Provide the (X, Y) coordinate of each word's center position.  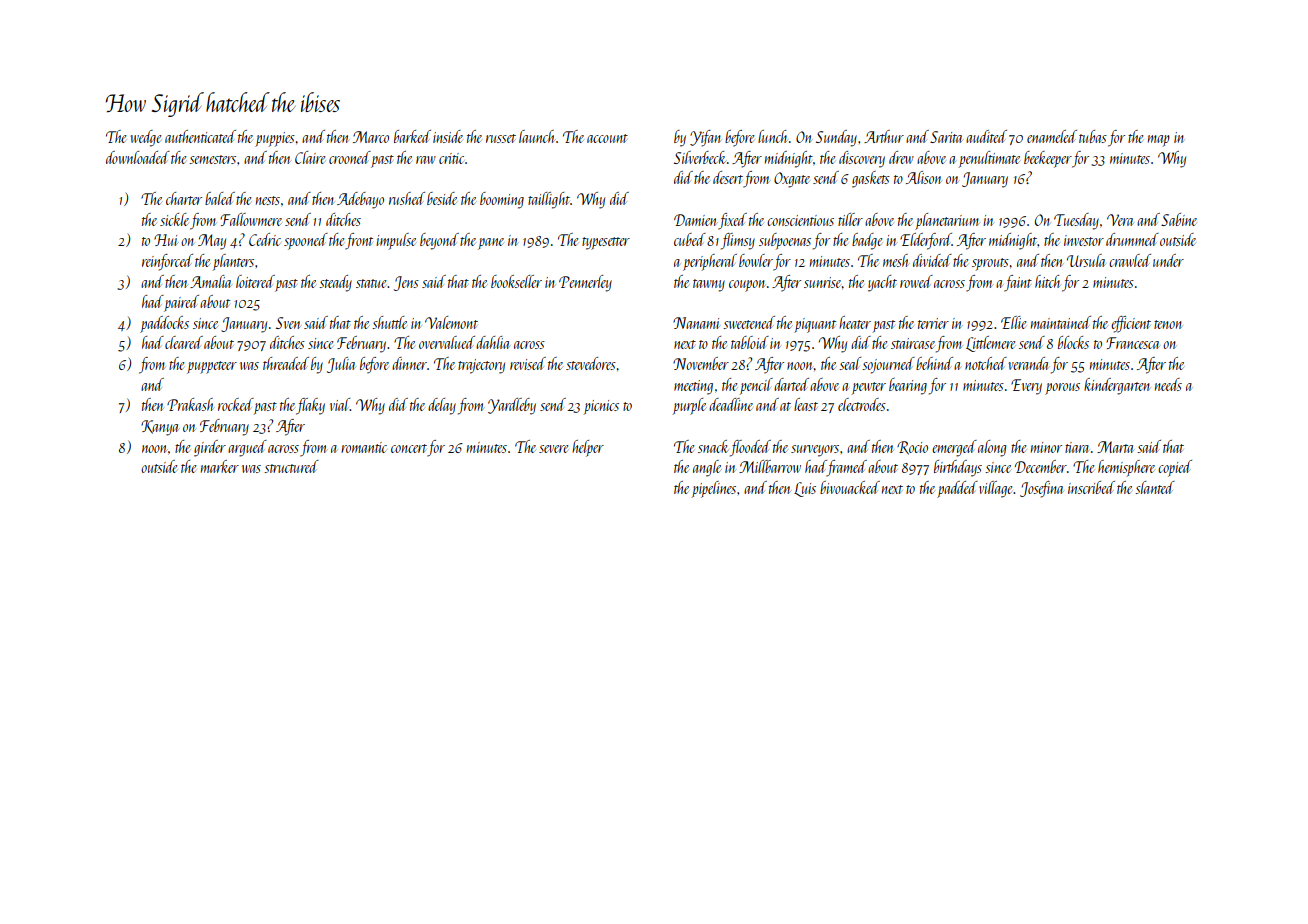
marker (220, 466)
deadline (731, 404)
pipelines (714, 489)
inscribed (1091, 487)
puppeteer (212, 367)
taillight (549, 200)
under (1168, 260)
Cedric (265, 239)
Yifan (705, 138)
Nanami (696, 323)
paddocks (164, 324)
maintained (1061, 322)
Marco (371, 137)
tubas (1093, 136)
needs (1168, 384)
